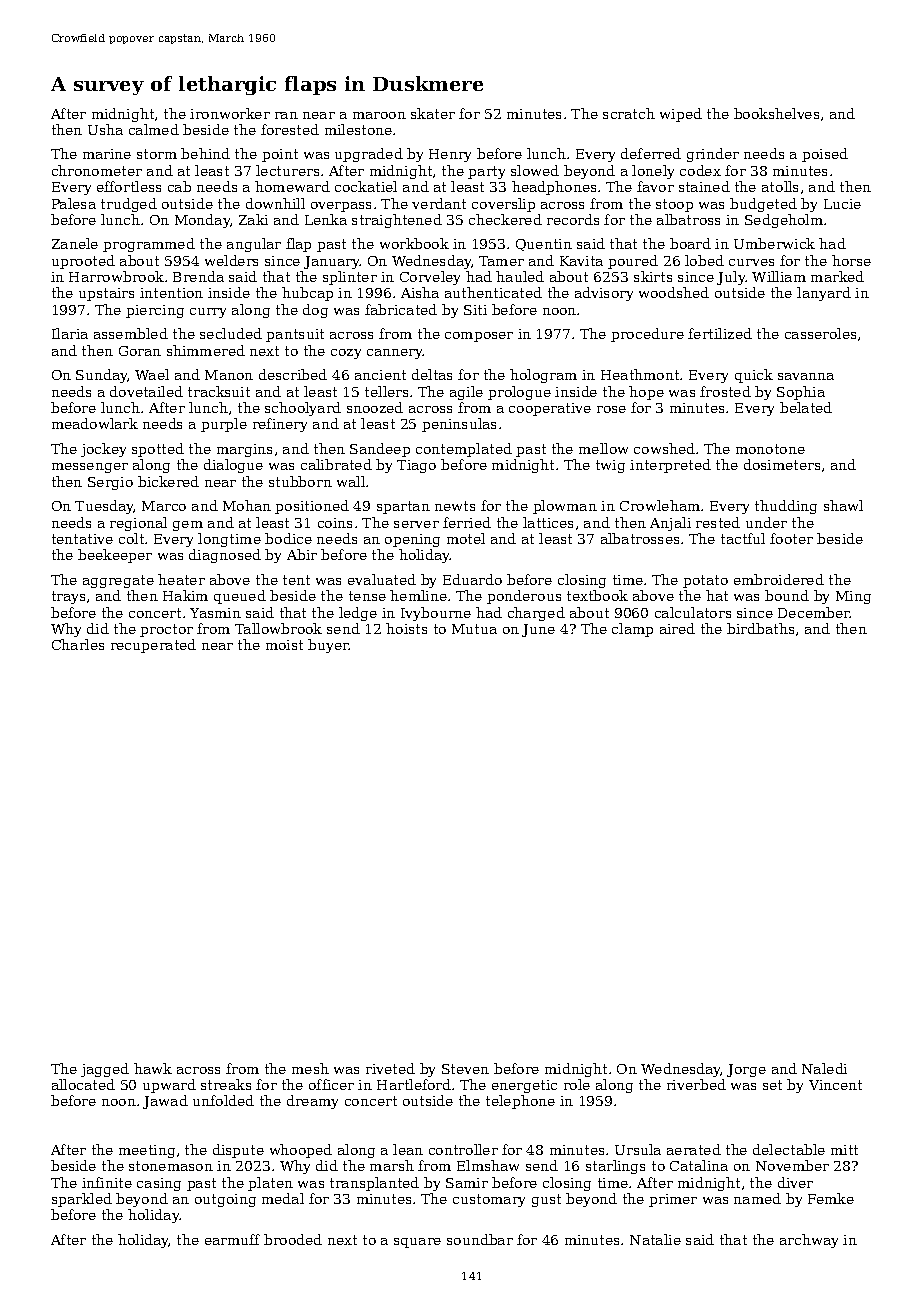  Describe the element at coordinates (414, 243) in the screenshot. I see `workbook` at that location.
